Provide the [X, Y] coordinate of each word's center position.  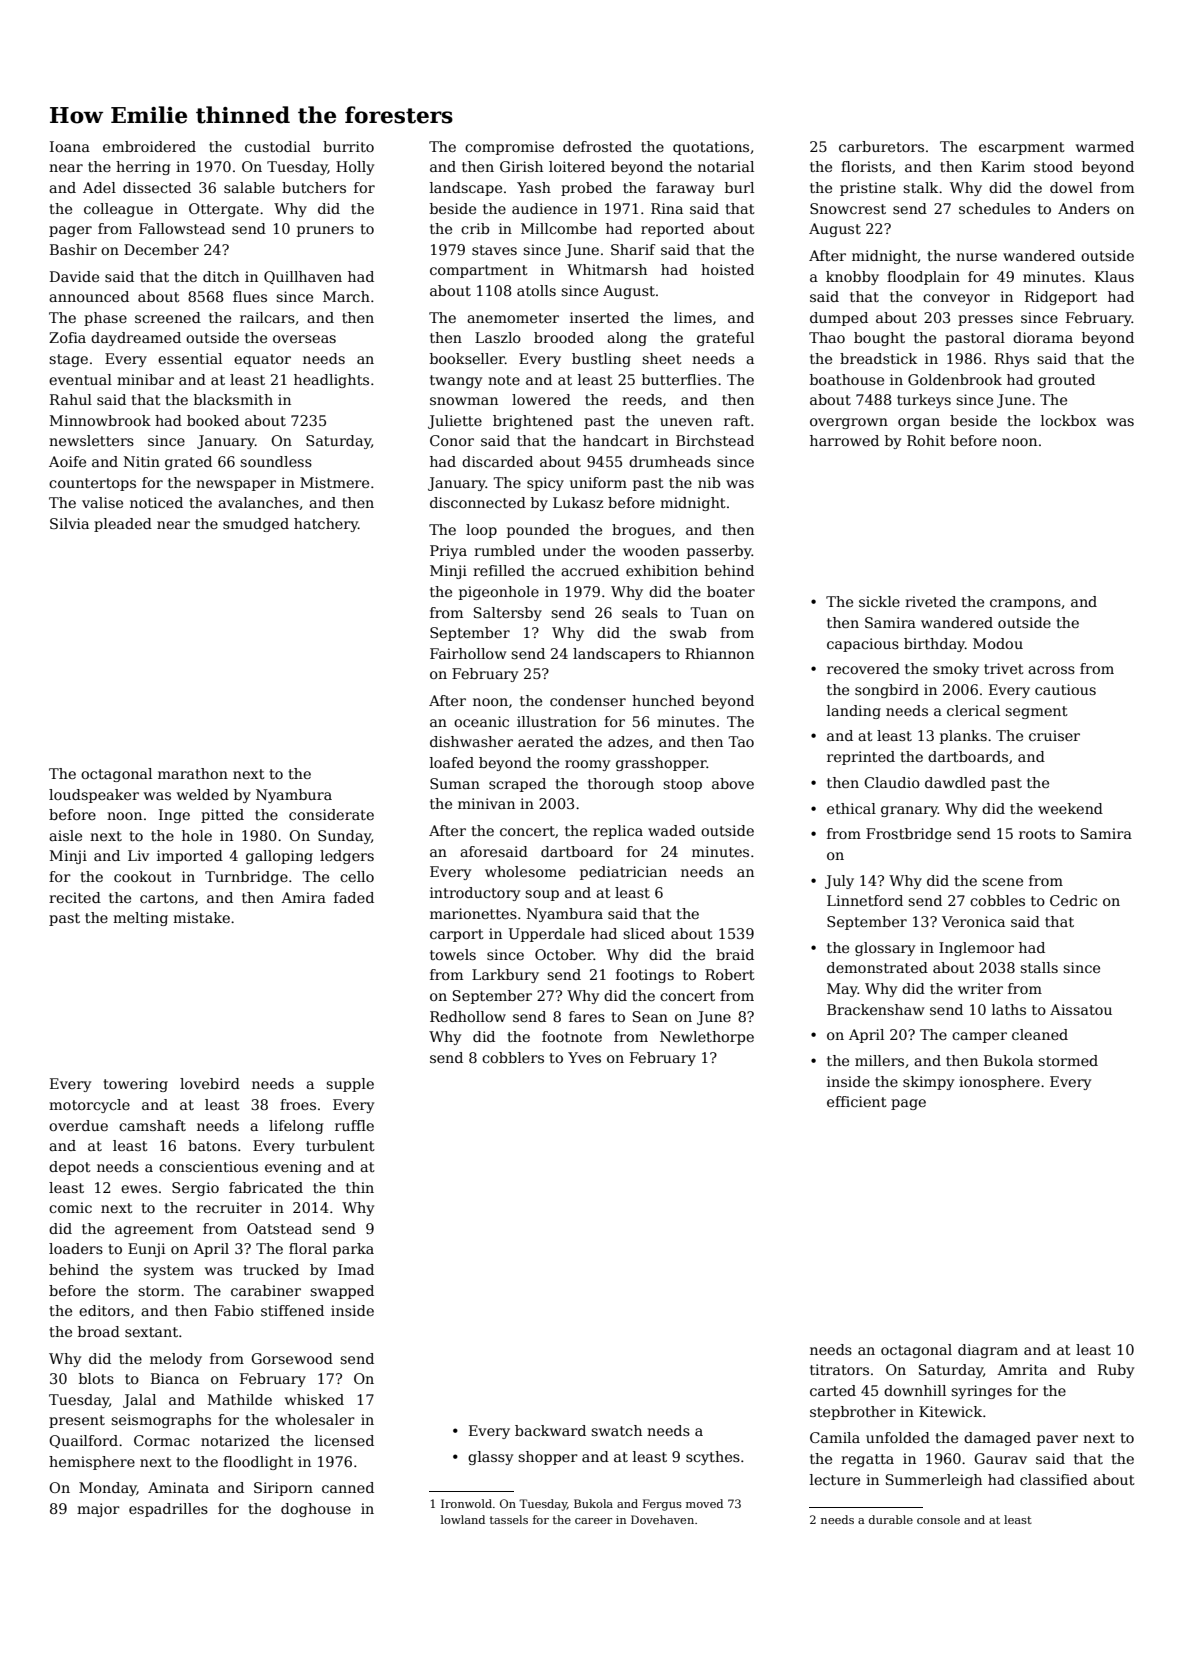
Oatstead [279, 1228]
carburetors [881, 146]
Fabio [234, 1310]
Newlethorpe [707, 1038]
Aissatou [1081, 1009]
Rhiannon [719, 653]
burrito [348, 146]
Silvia [69, 523]
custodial [277, 146]
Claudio [892, 782]
